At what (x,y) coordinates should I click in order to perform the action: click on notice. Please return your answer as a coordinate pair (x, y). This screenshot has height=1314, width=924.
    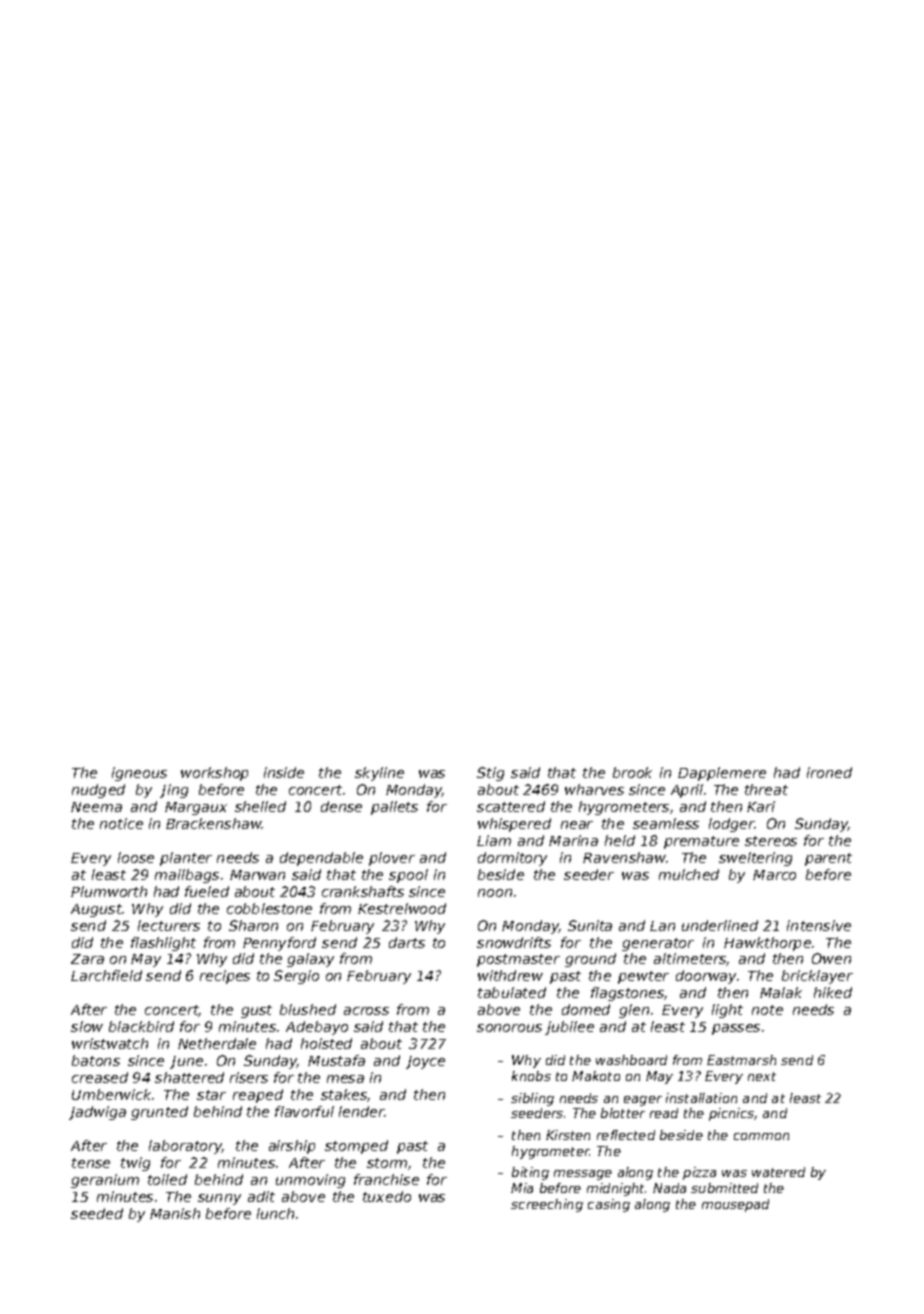
    Looking at the image, I should click on (121, 823).
